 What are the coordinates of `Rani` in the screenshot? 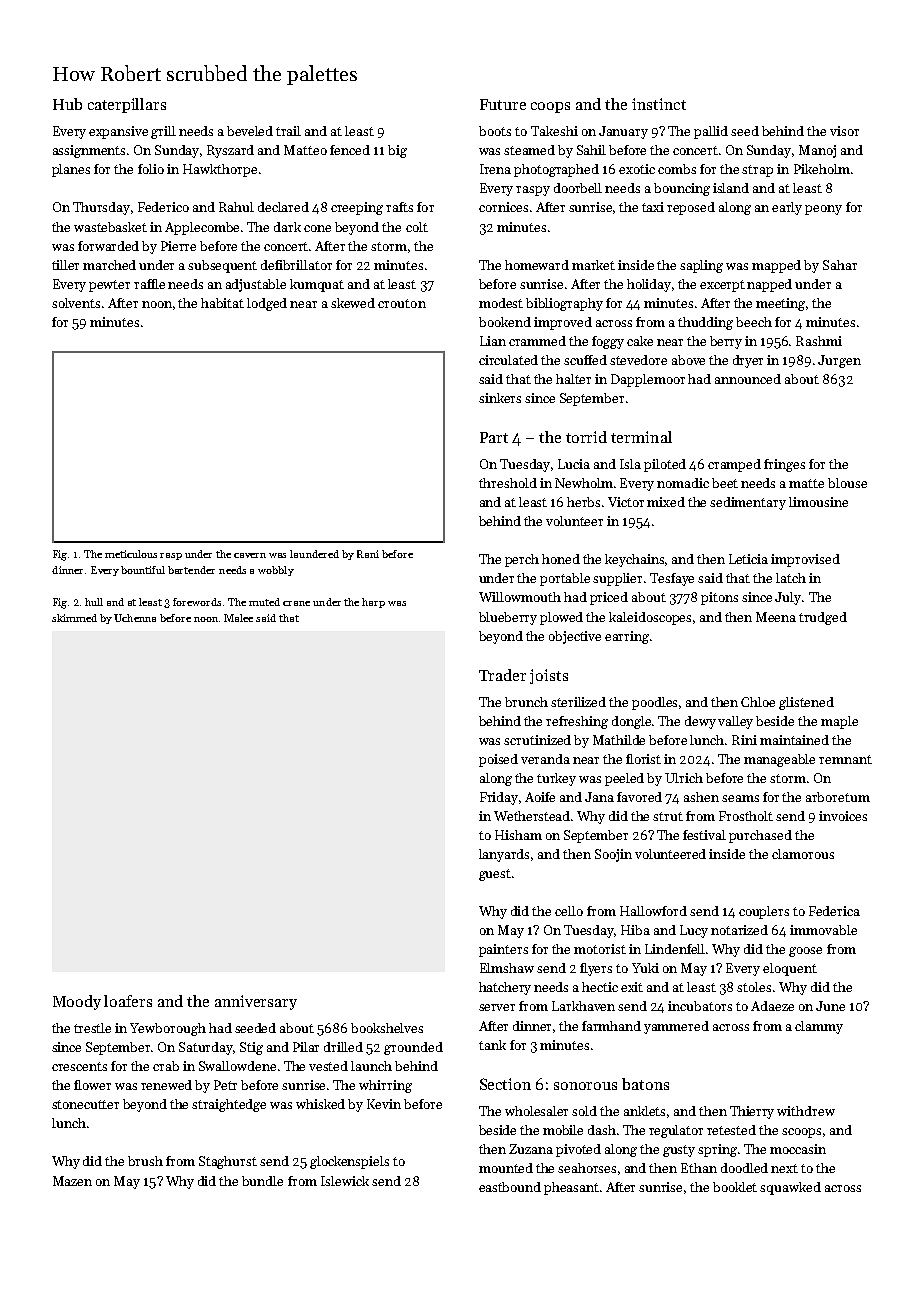 It's located at (368, 554).
